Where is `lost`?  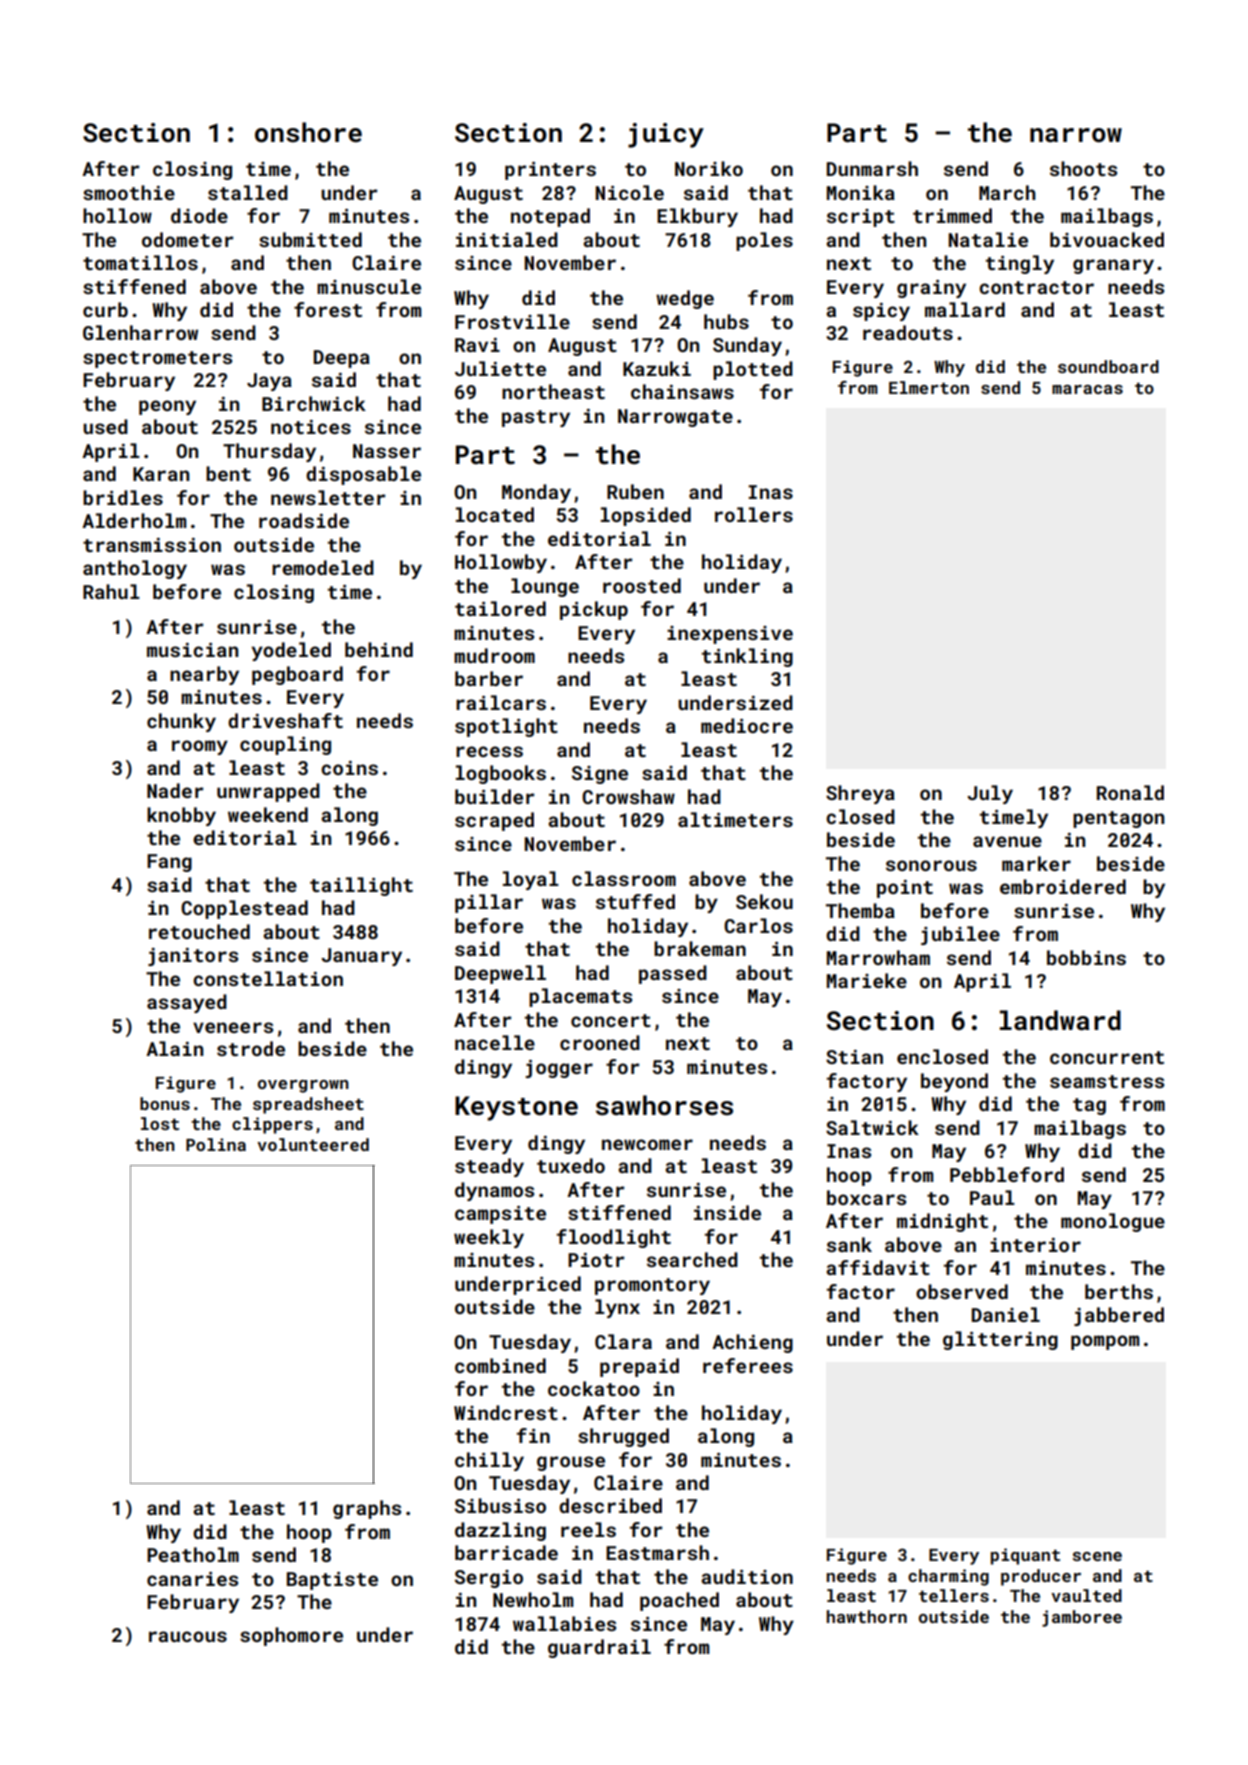
lost is located at coordinates (160, 1123).
